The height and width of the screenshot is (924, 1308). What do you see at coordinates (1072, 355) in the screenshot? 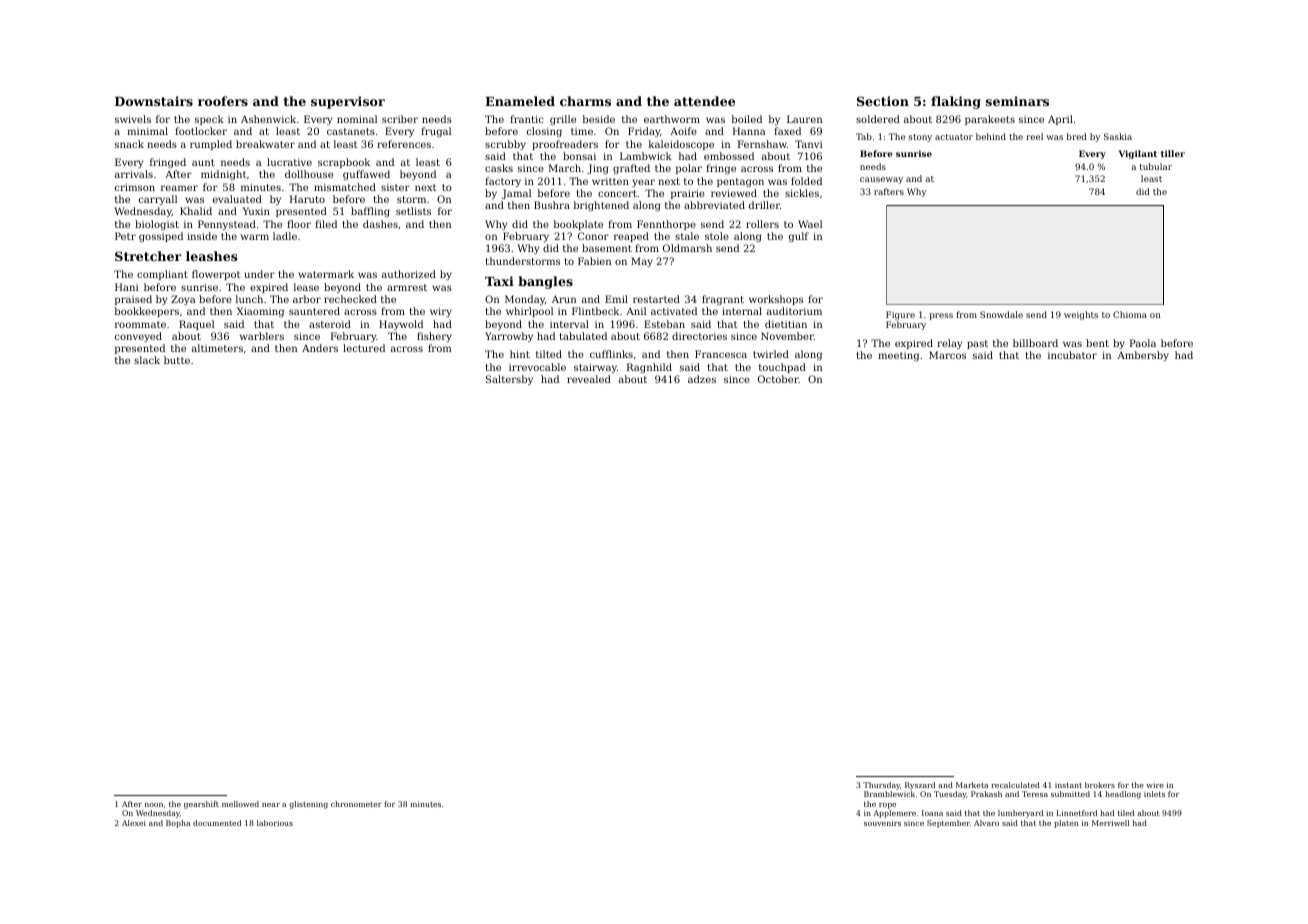
I see `incubator` at bounding box center [1072, 355].
